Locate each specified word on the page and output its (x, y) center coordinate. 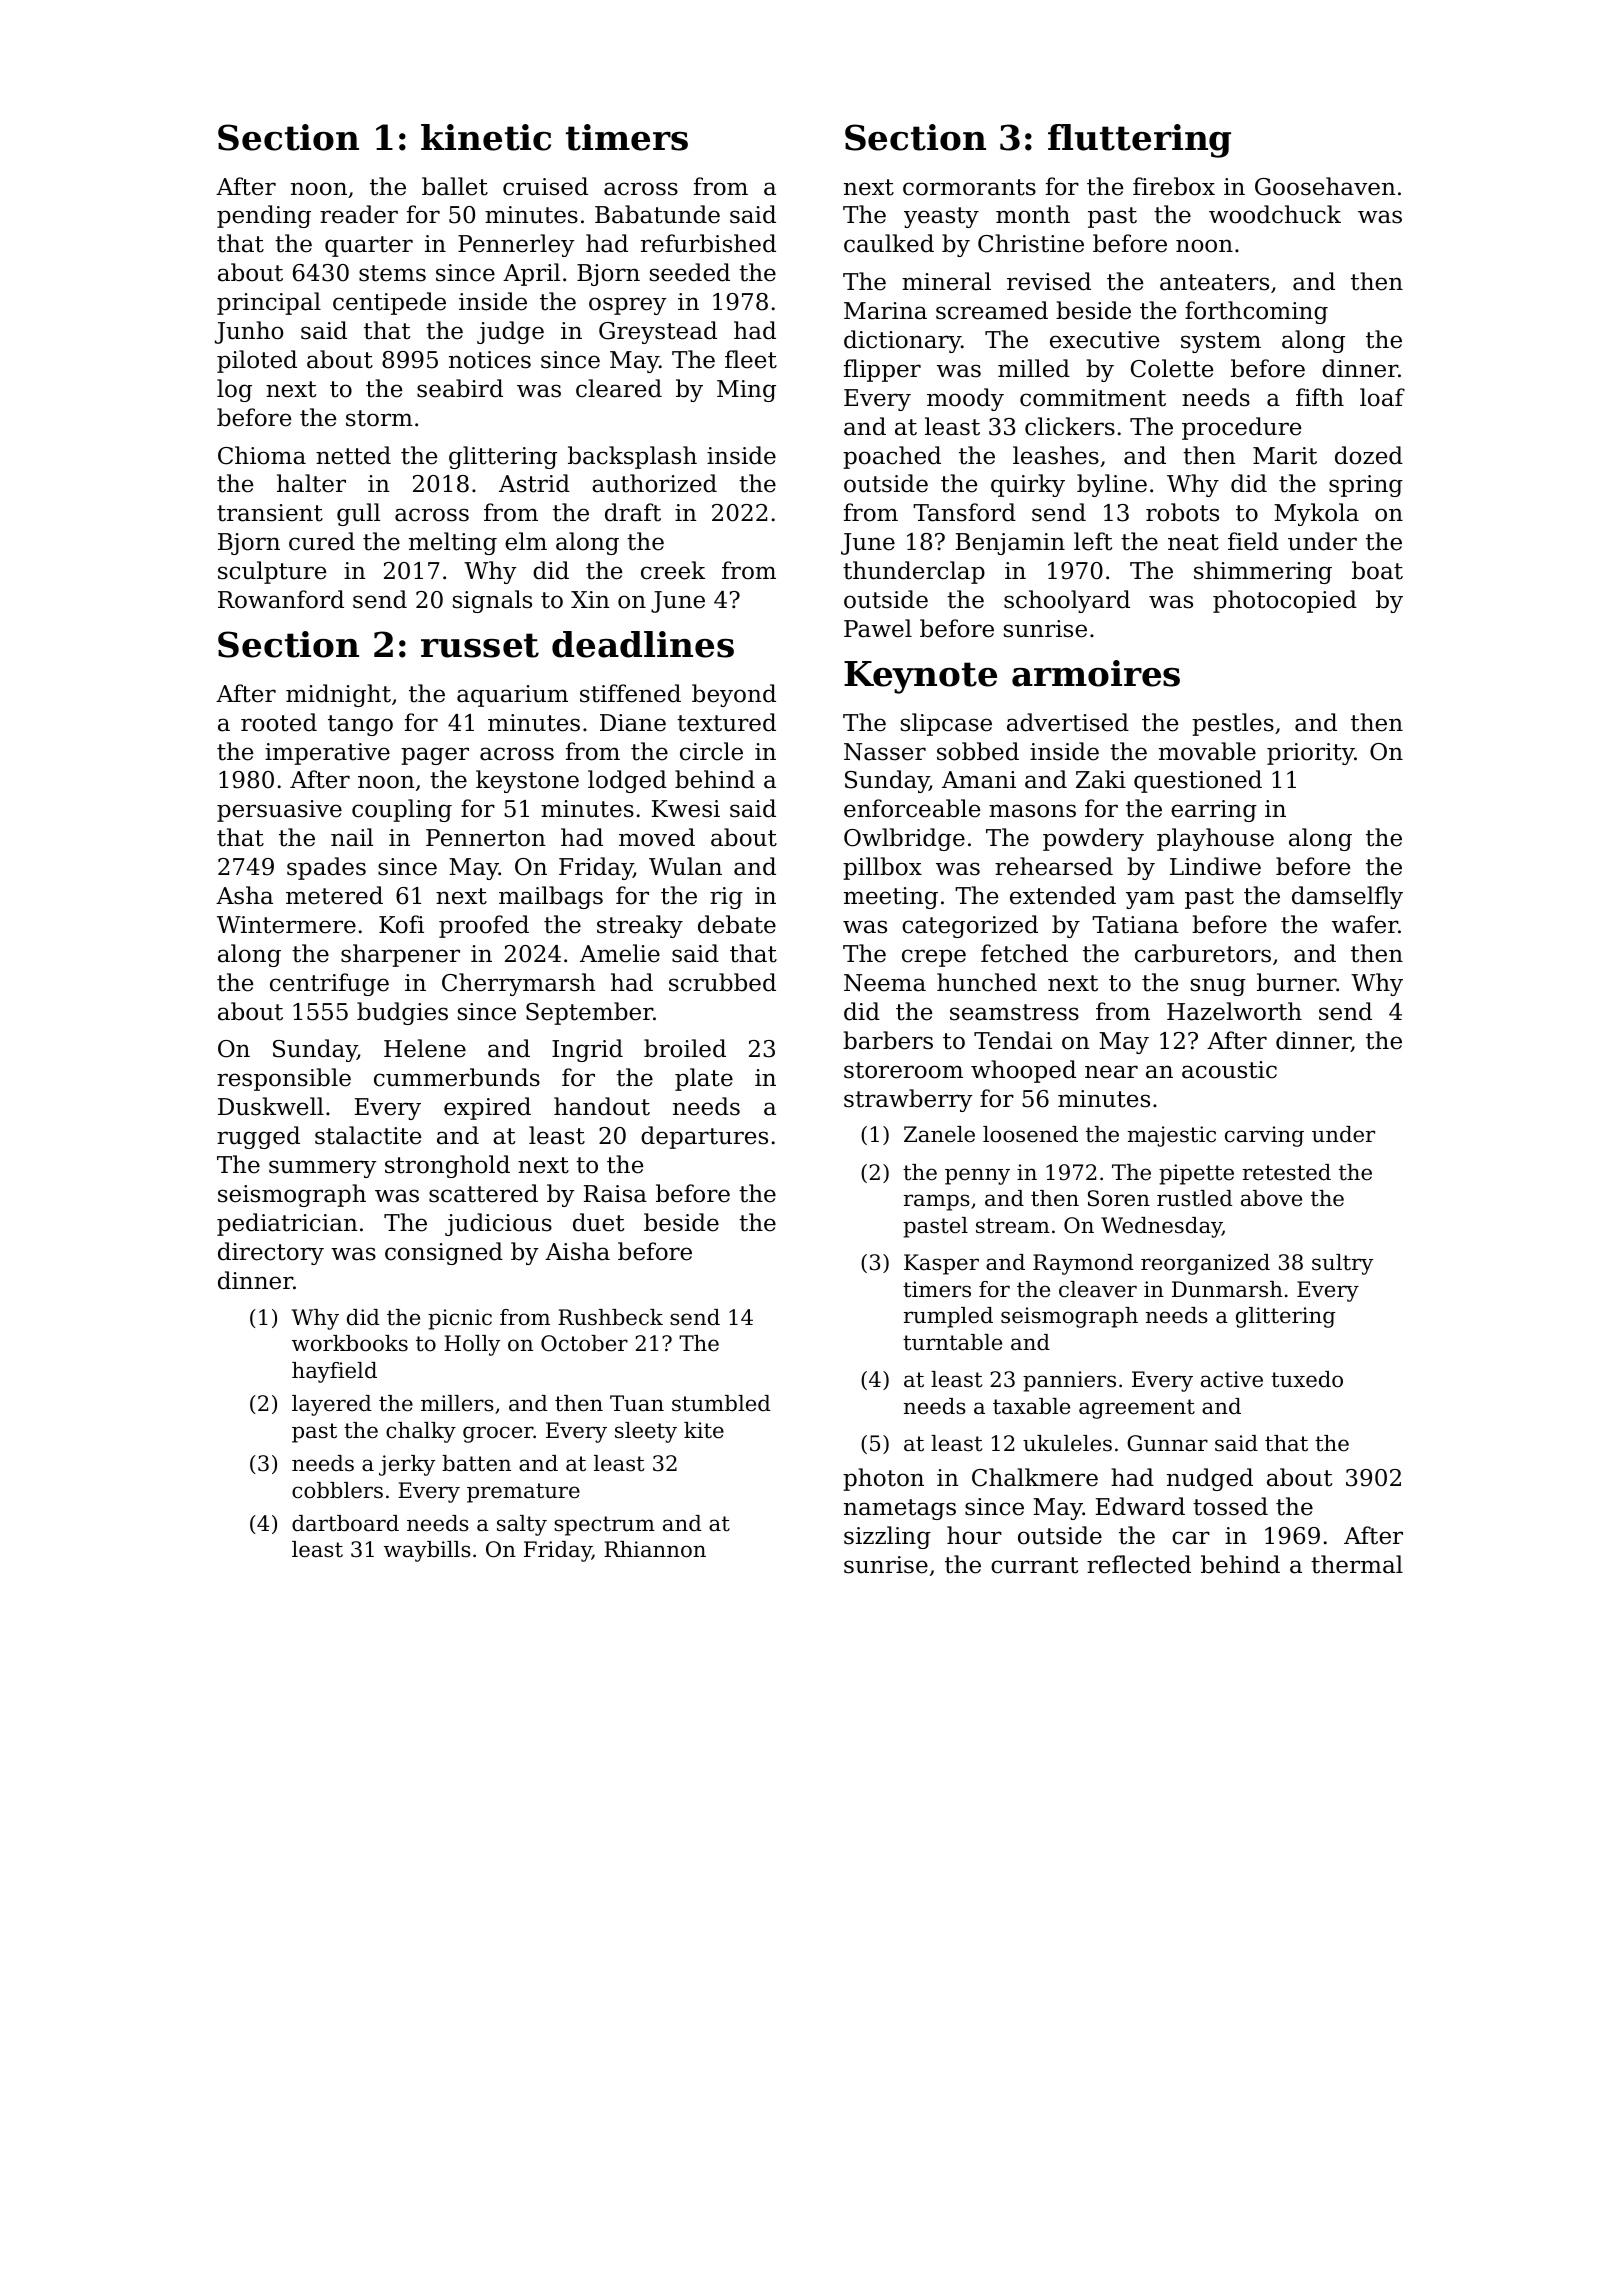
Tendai (1013, 1040)
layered (332, 1405)
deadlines (643, 644)
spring (1366, 486)
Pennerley (516, 245)
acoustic (1229, 1070)
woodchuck (1275, 214)
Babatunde (657, 214)
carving (1264, 1136)
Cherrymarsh (519, 984)
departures (704, 1137)
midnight (338, 695)
